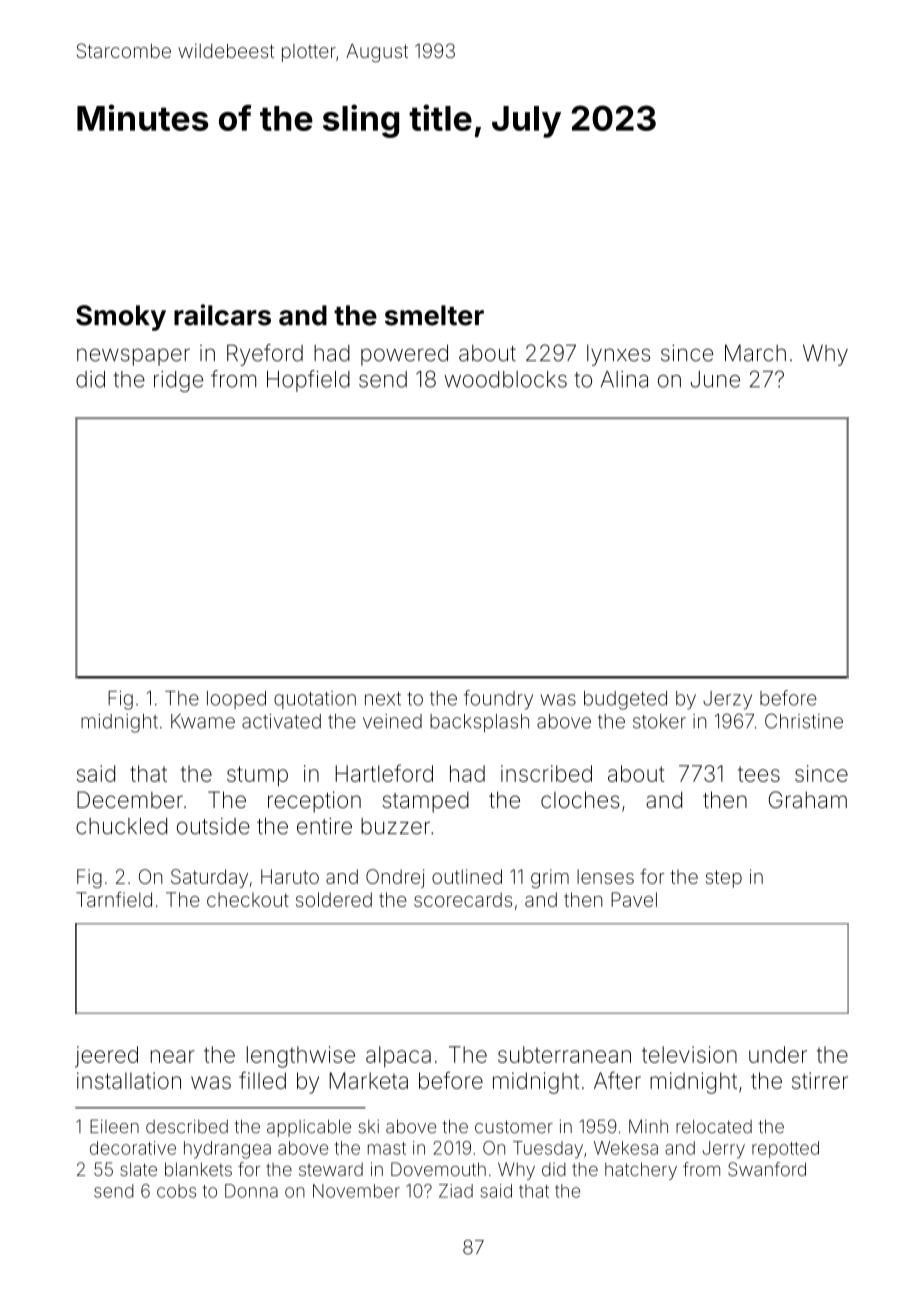  What do you see at coordinates (434, 315) in the document?
I see `smelter` at bounding box center [434, 315].
